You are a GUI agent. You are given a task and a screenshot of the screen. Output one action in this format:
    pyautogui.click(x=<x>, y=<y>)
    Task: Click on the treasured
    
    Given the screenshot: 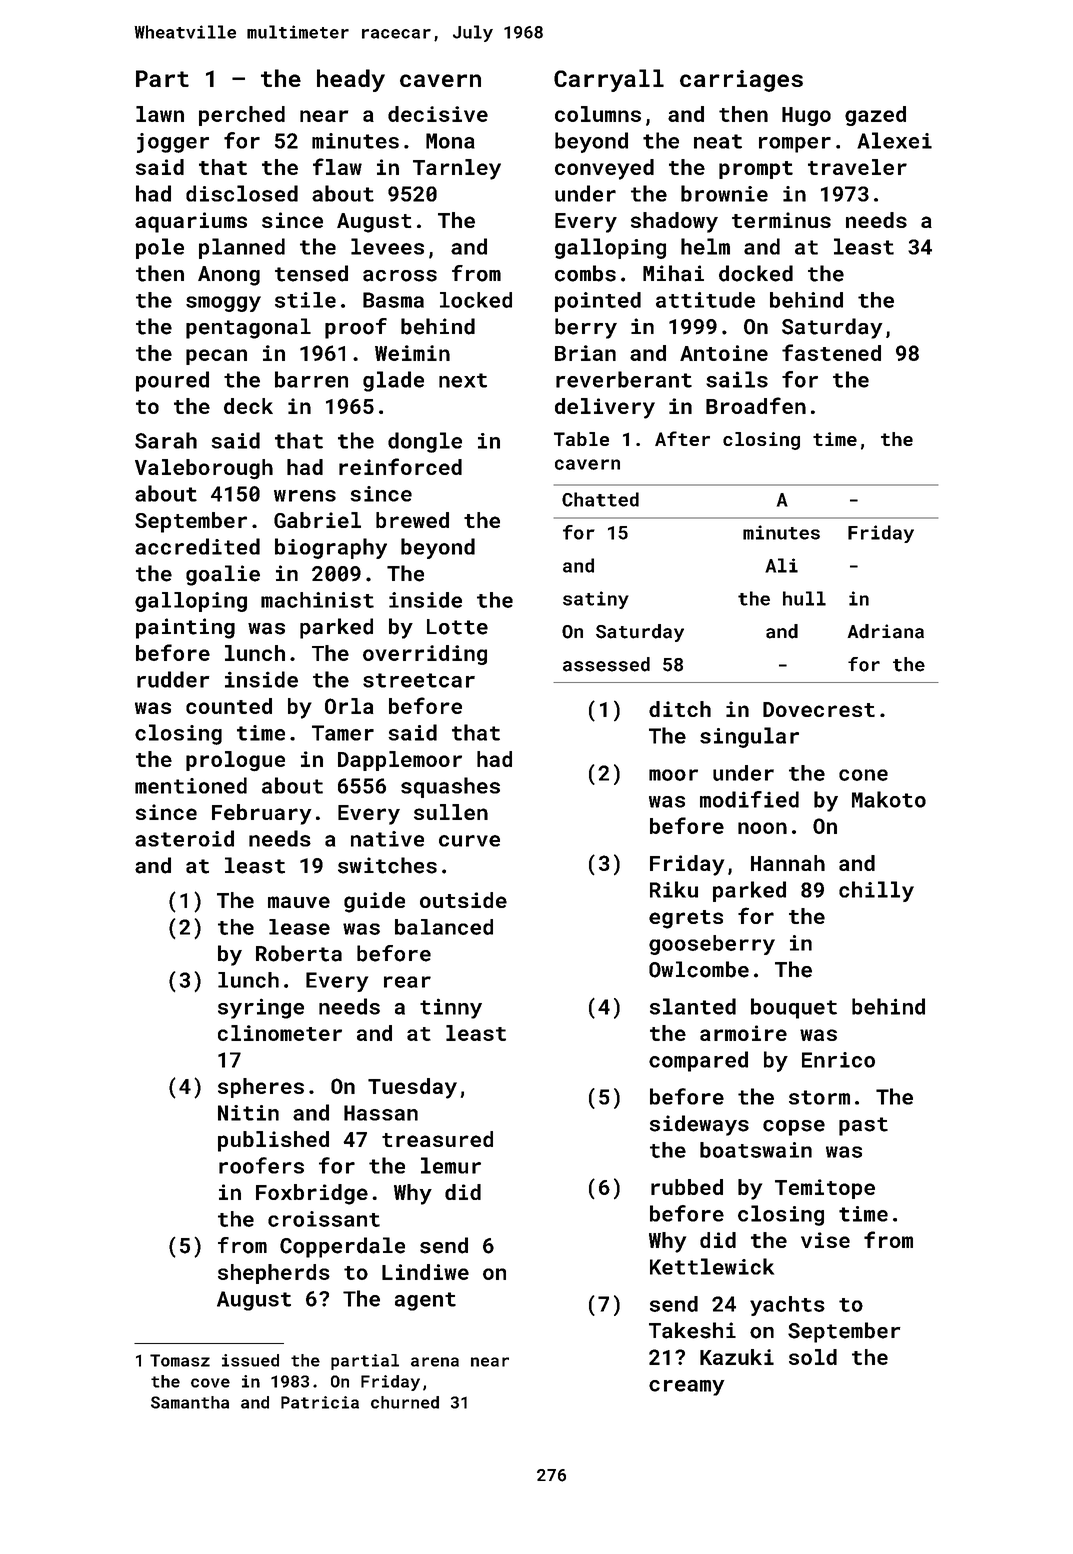 What is the action you would take?
    pyautogui.click(x=437, y=1139)
